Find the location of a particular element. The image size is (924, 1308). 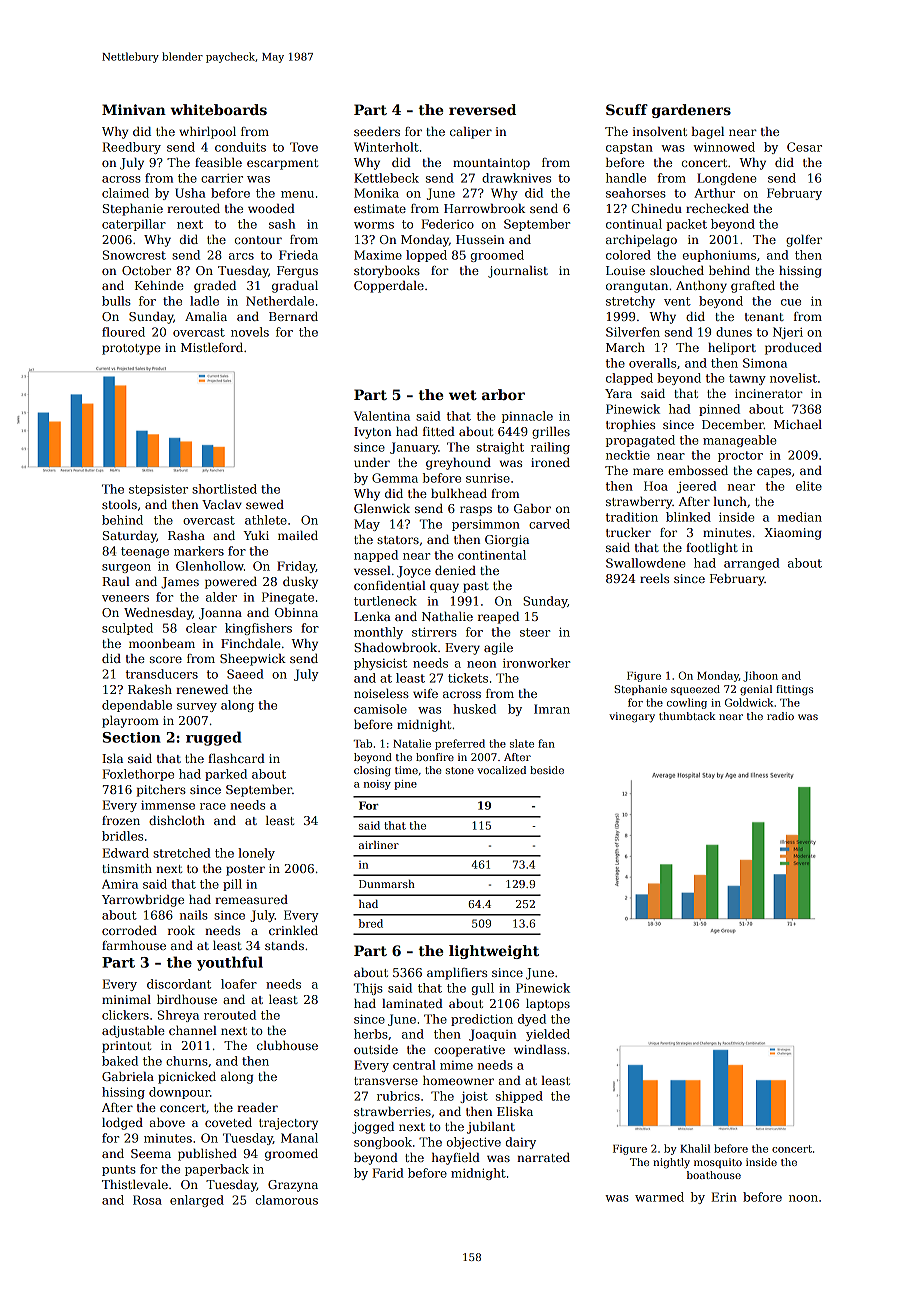

Gabor is located at coordinates (532, 508).
